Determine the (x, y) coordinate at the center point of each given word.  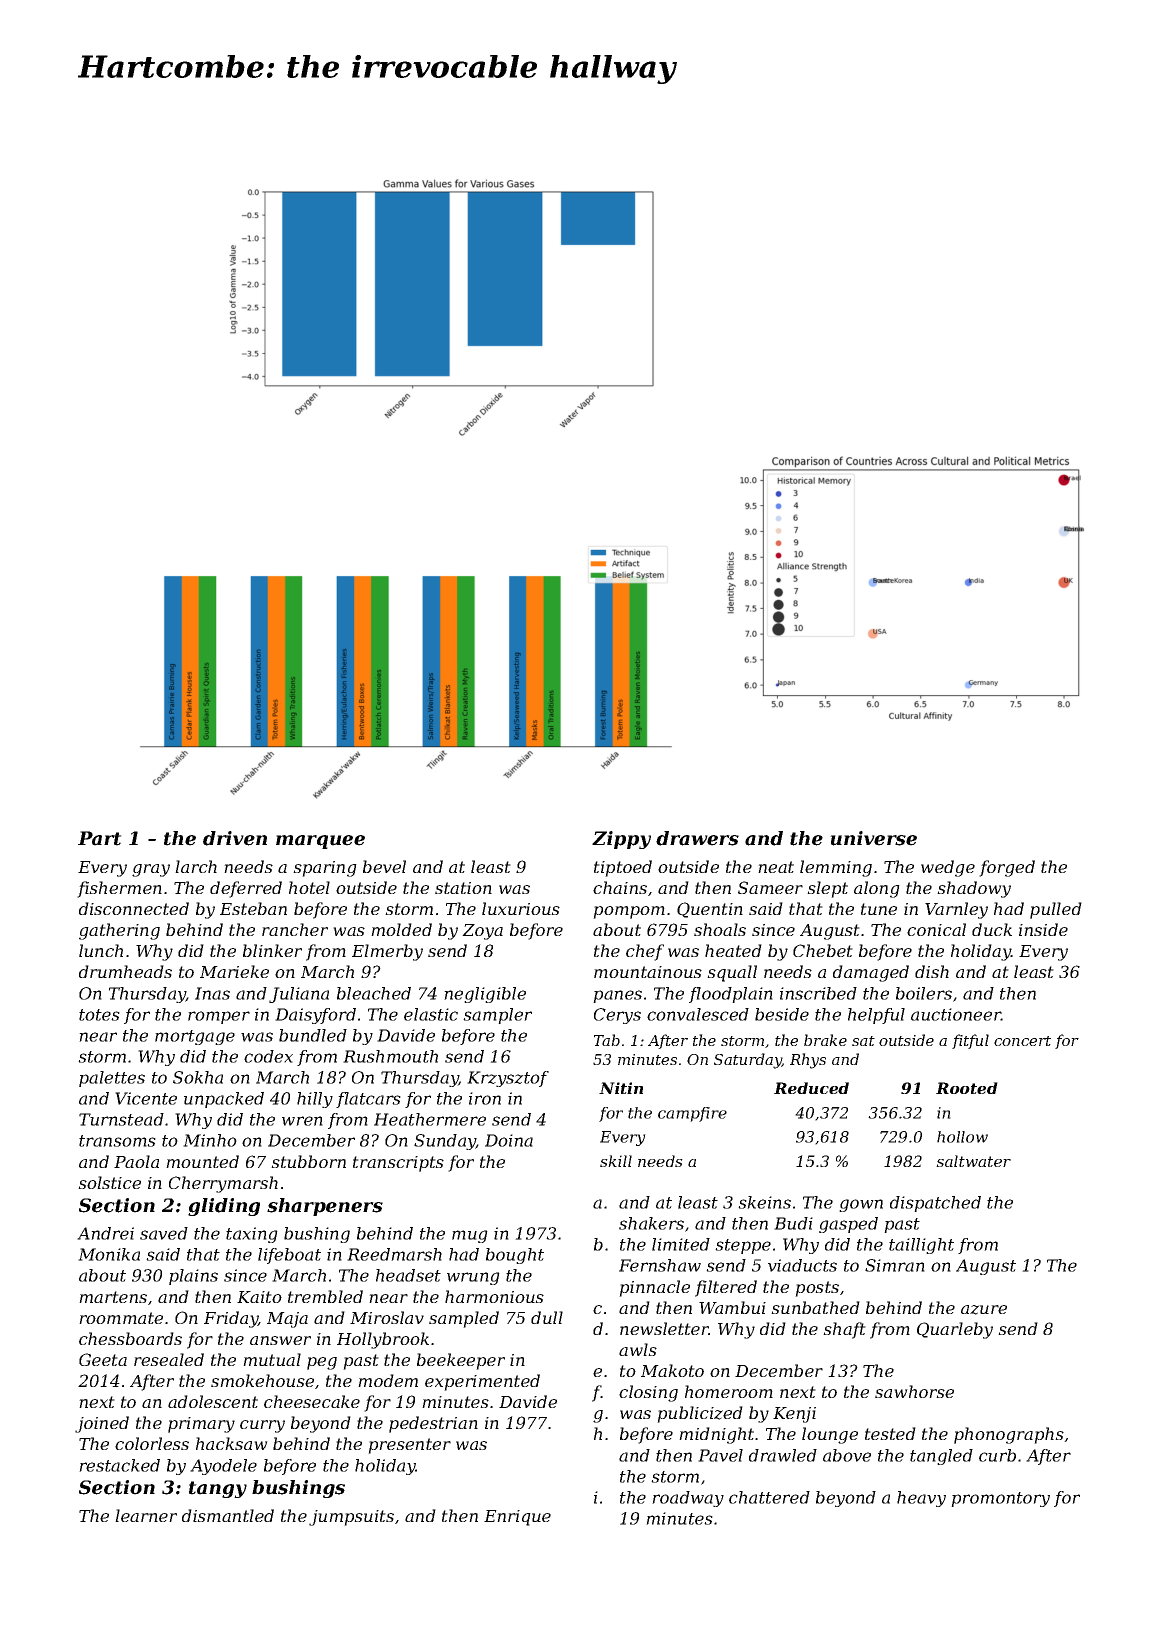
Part (100, 838)
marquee (320, 842)
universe (873, 838)
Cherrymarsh (223, 1184)
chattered (769, 1497)
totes (99, 1015)
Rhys (808, 1061)
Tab (607, 1040)
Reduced (811, 1088)
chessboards (130, 1338)
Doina (509, 1140)
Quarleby (955, 1330)
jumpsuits (351, 1518)
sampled (464, 1319)
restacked (119, 1465)
